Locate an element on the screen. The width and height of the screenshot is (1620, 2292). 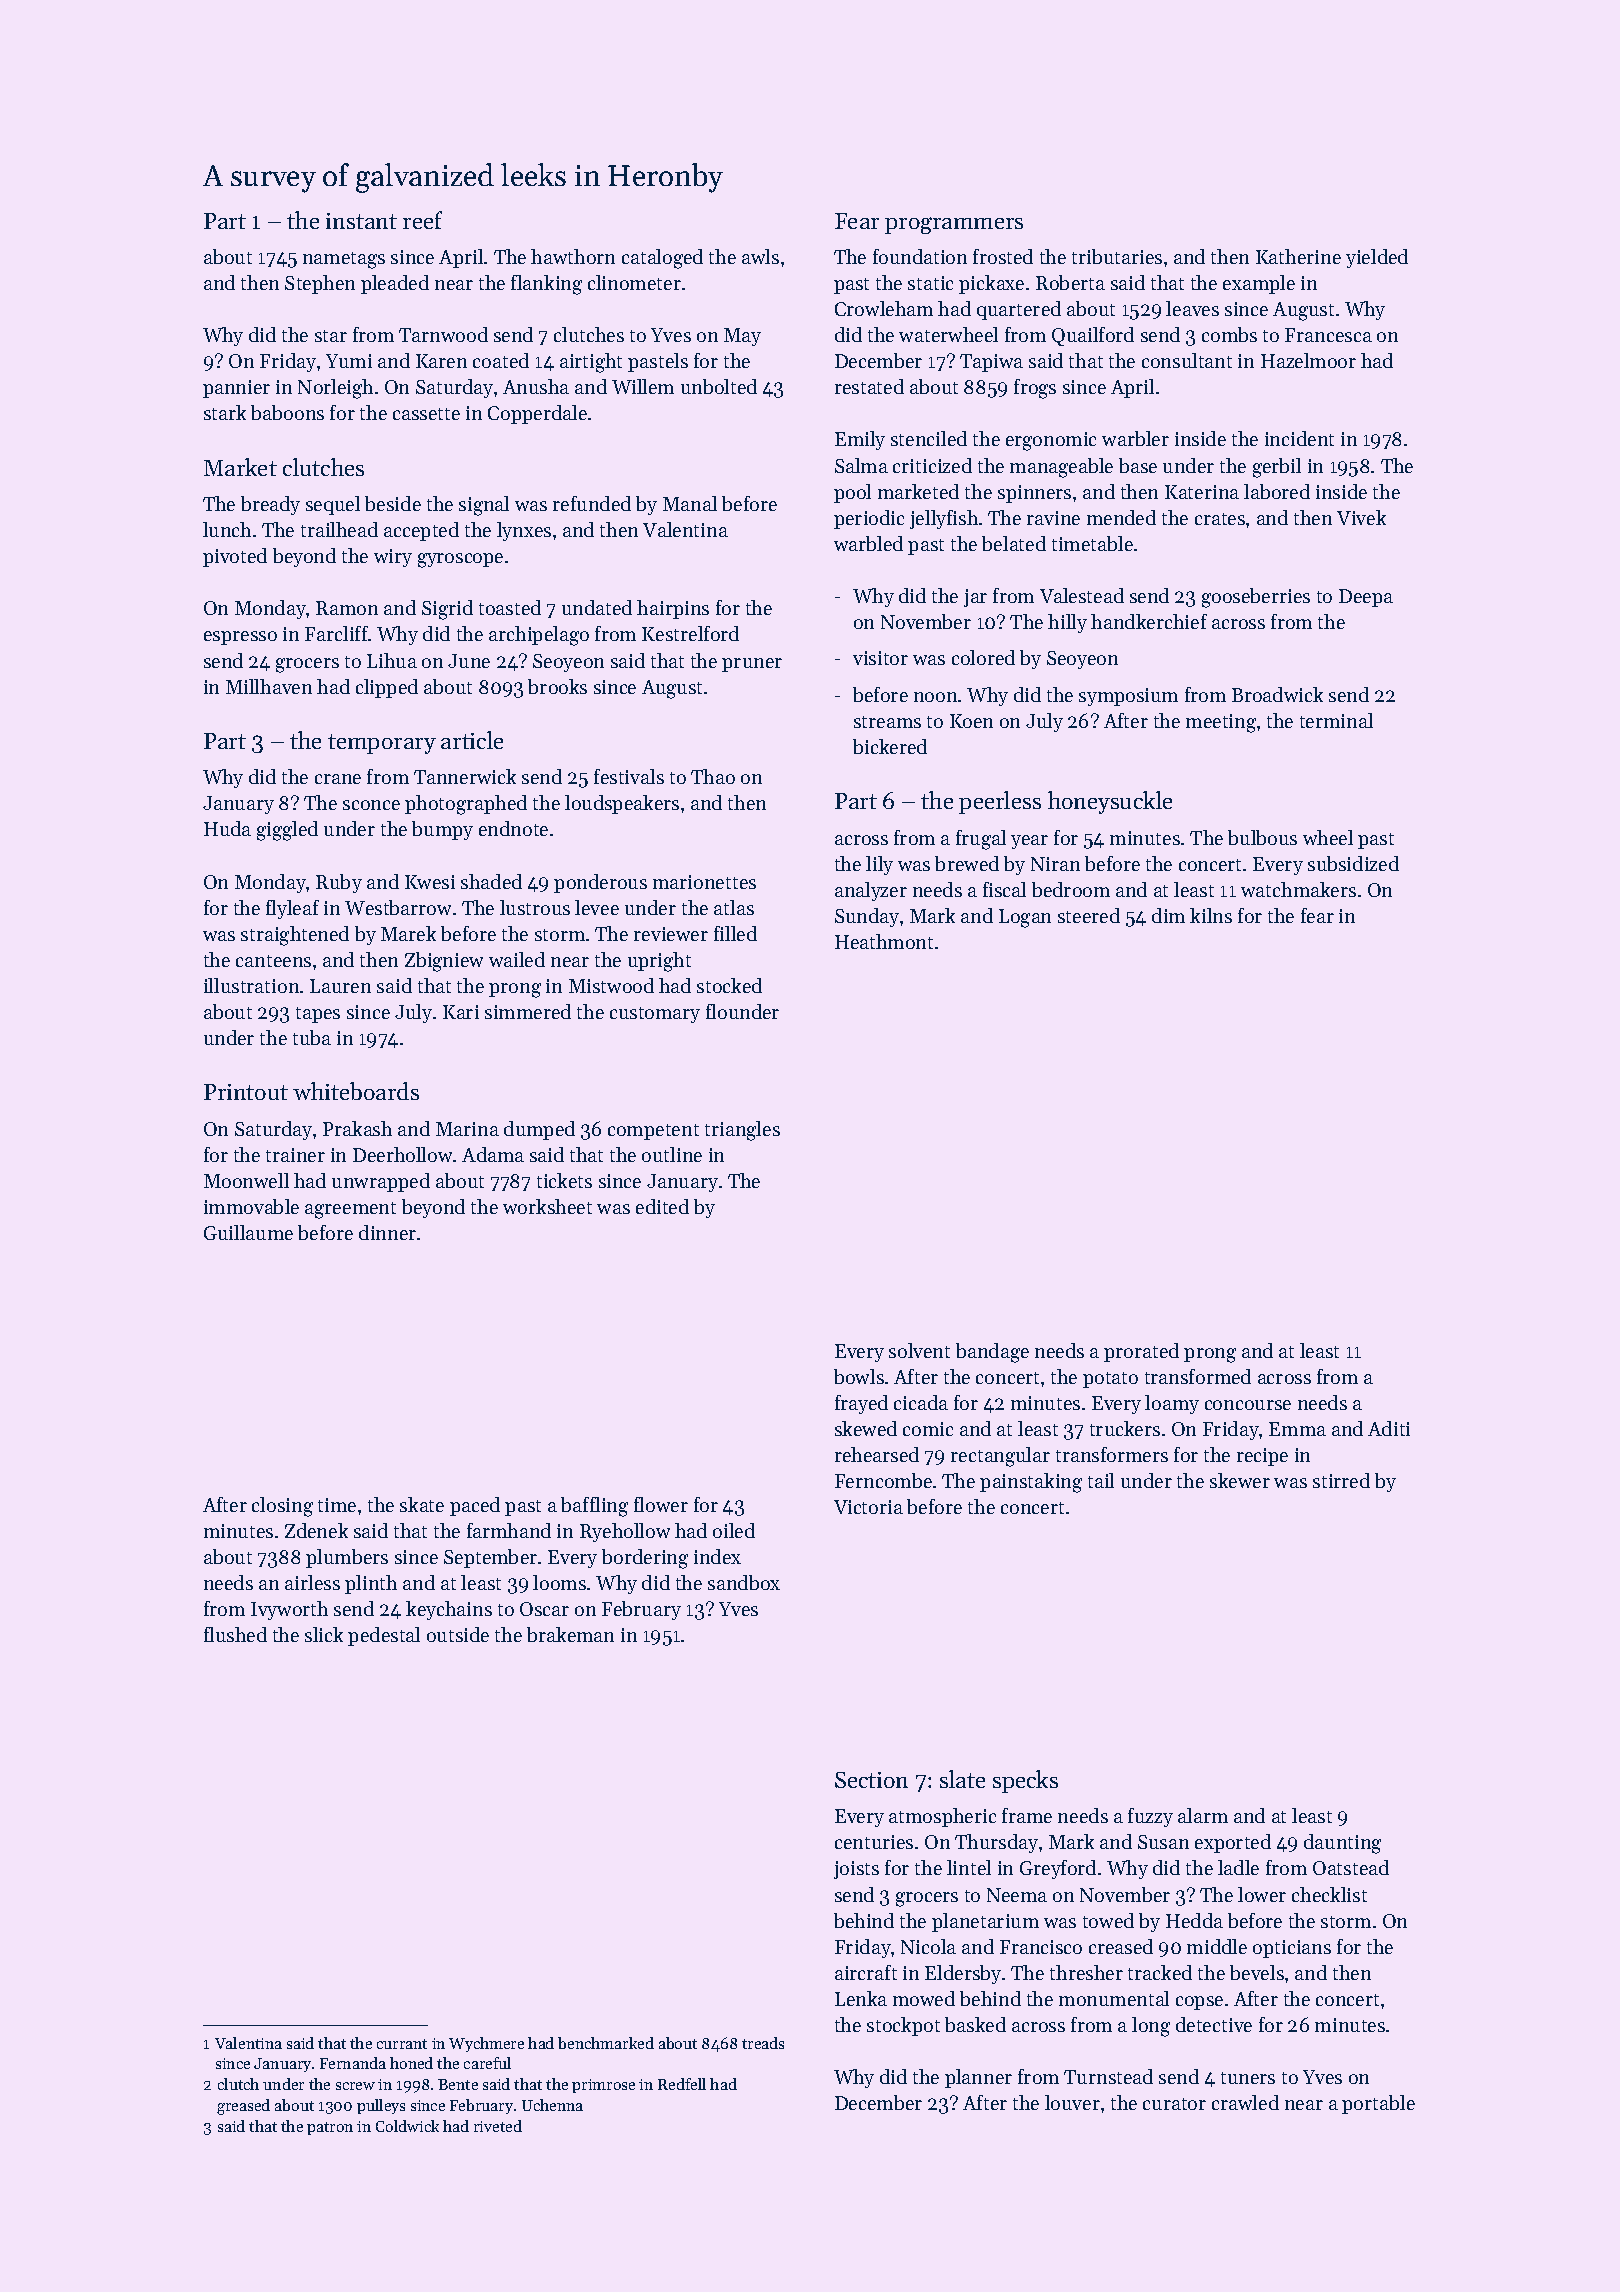
kilns is located at coordinates (1211, 915).
